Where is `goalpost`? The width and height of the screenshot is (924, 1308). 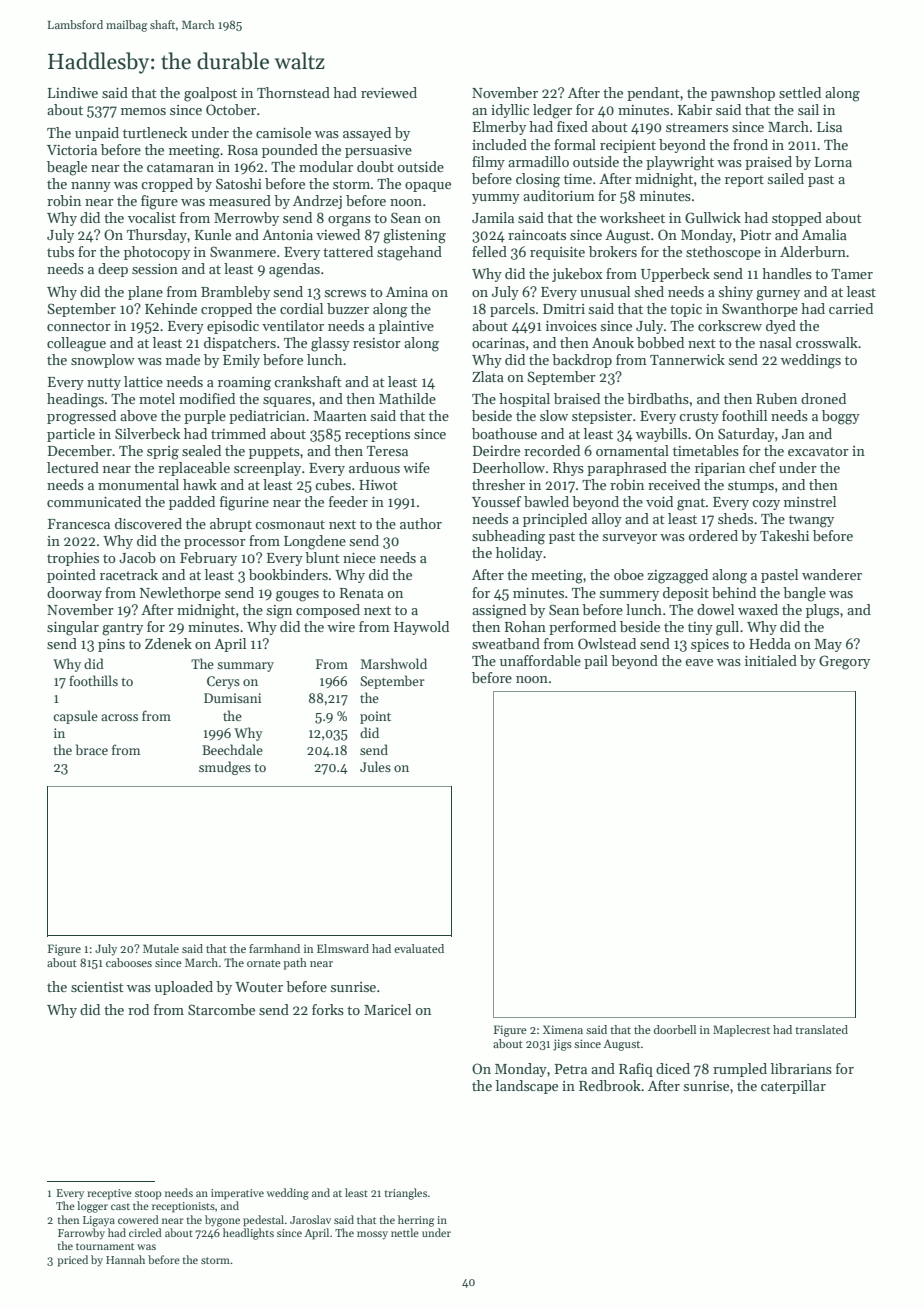 goalpost is located at coordinates (210, 94).
